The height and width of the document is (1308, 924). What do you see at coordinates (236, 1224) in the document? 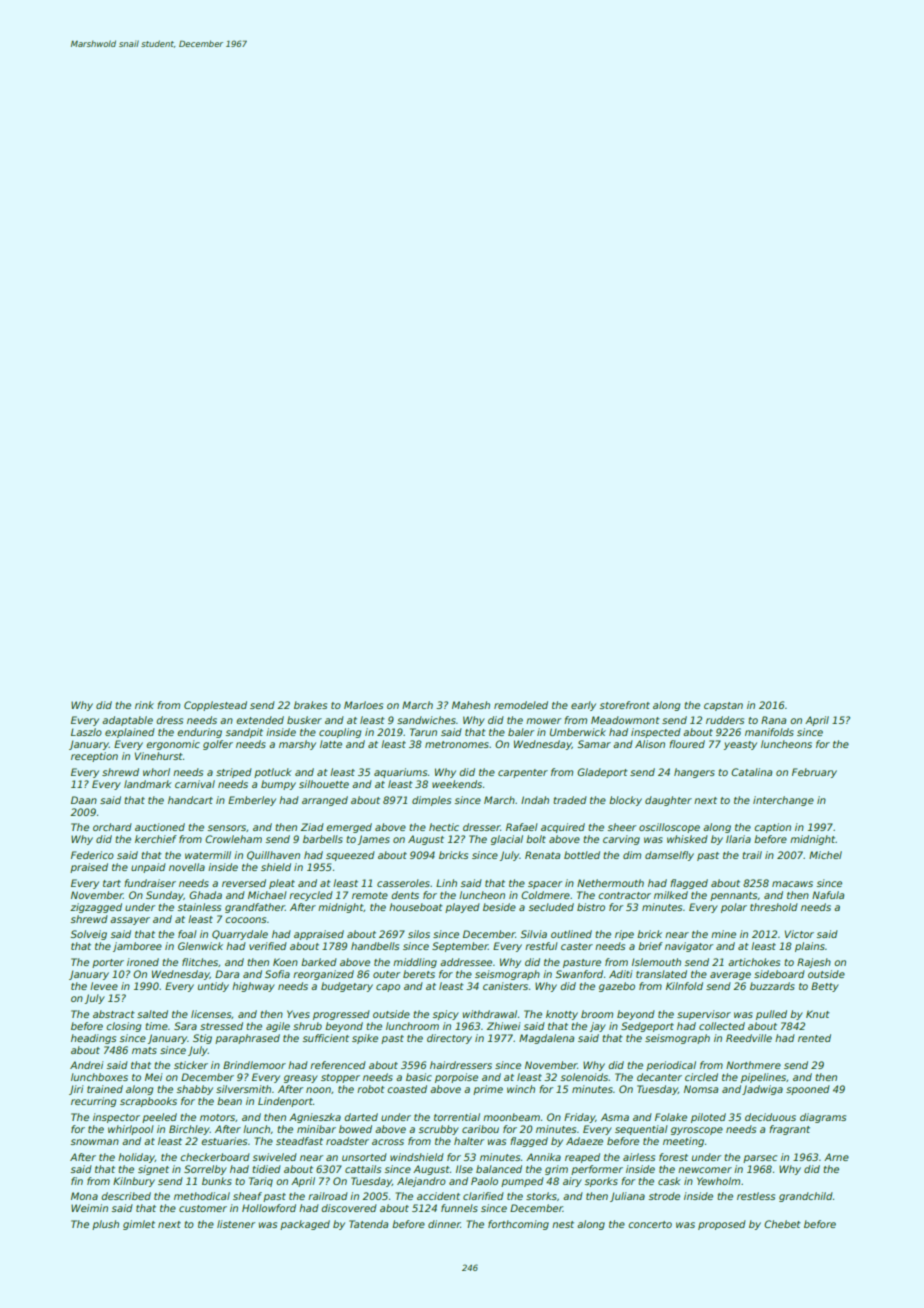
I see `listener` at bounding box center [236, 1224].
